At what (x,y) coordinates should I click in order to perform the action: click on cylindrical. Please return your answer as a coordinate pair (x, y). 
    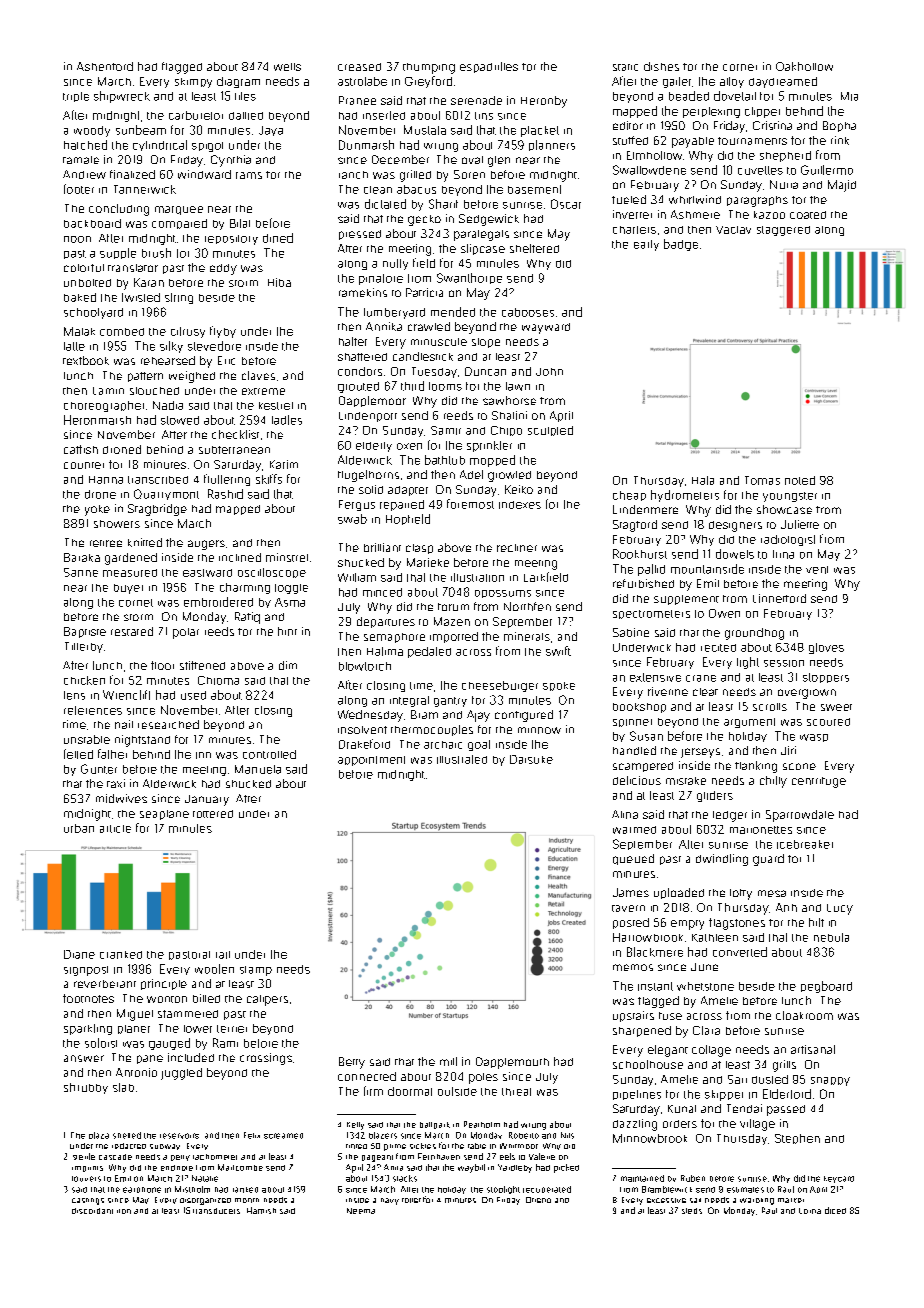
    Looking at the image, I should click on (160, 145).
